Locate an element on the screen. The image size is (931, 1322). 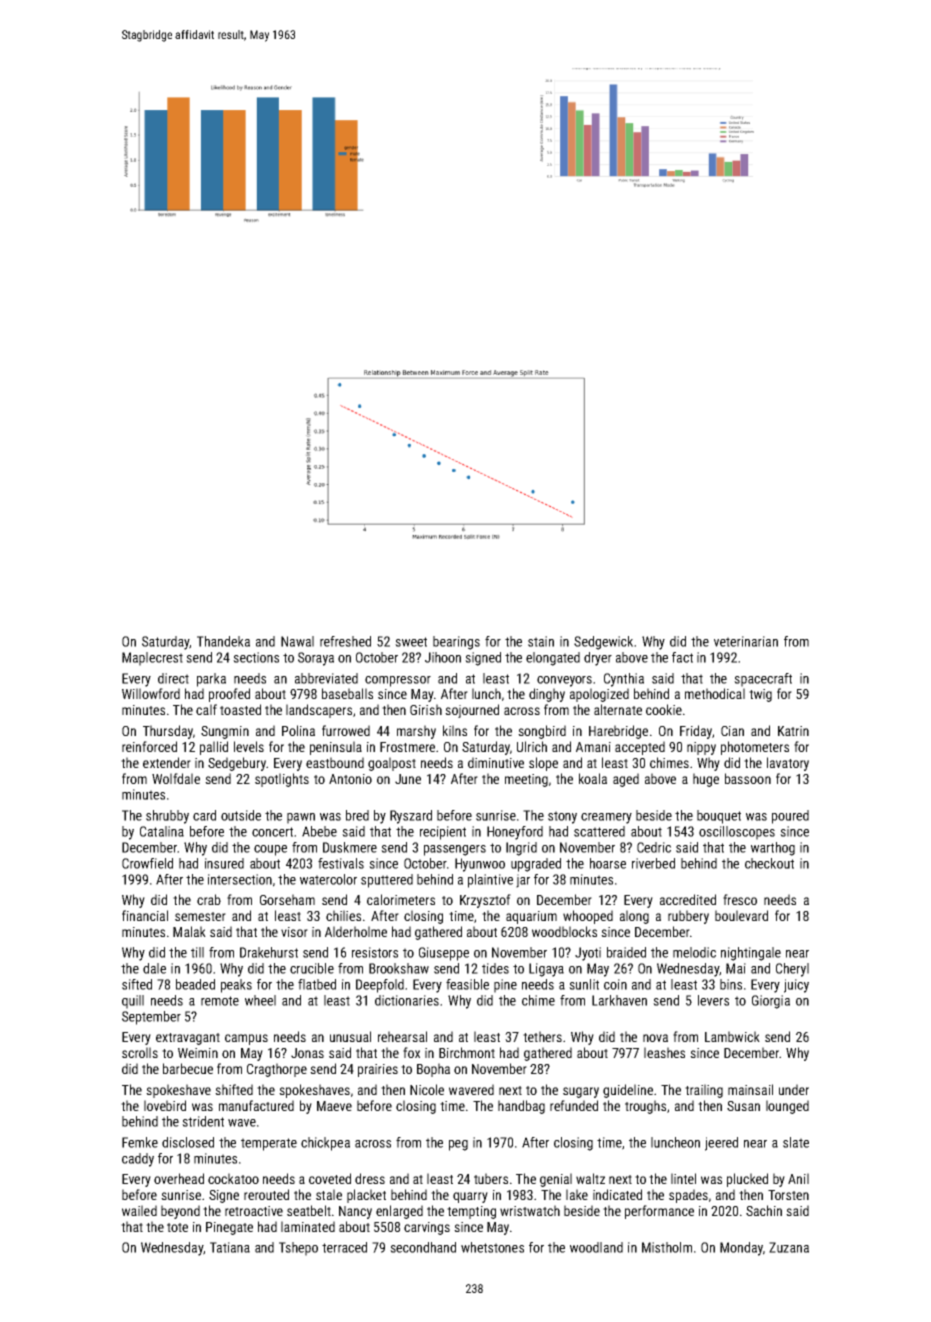
fresco is located at coordinates (740, 899).
